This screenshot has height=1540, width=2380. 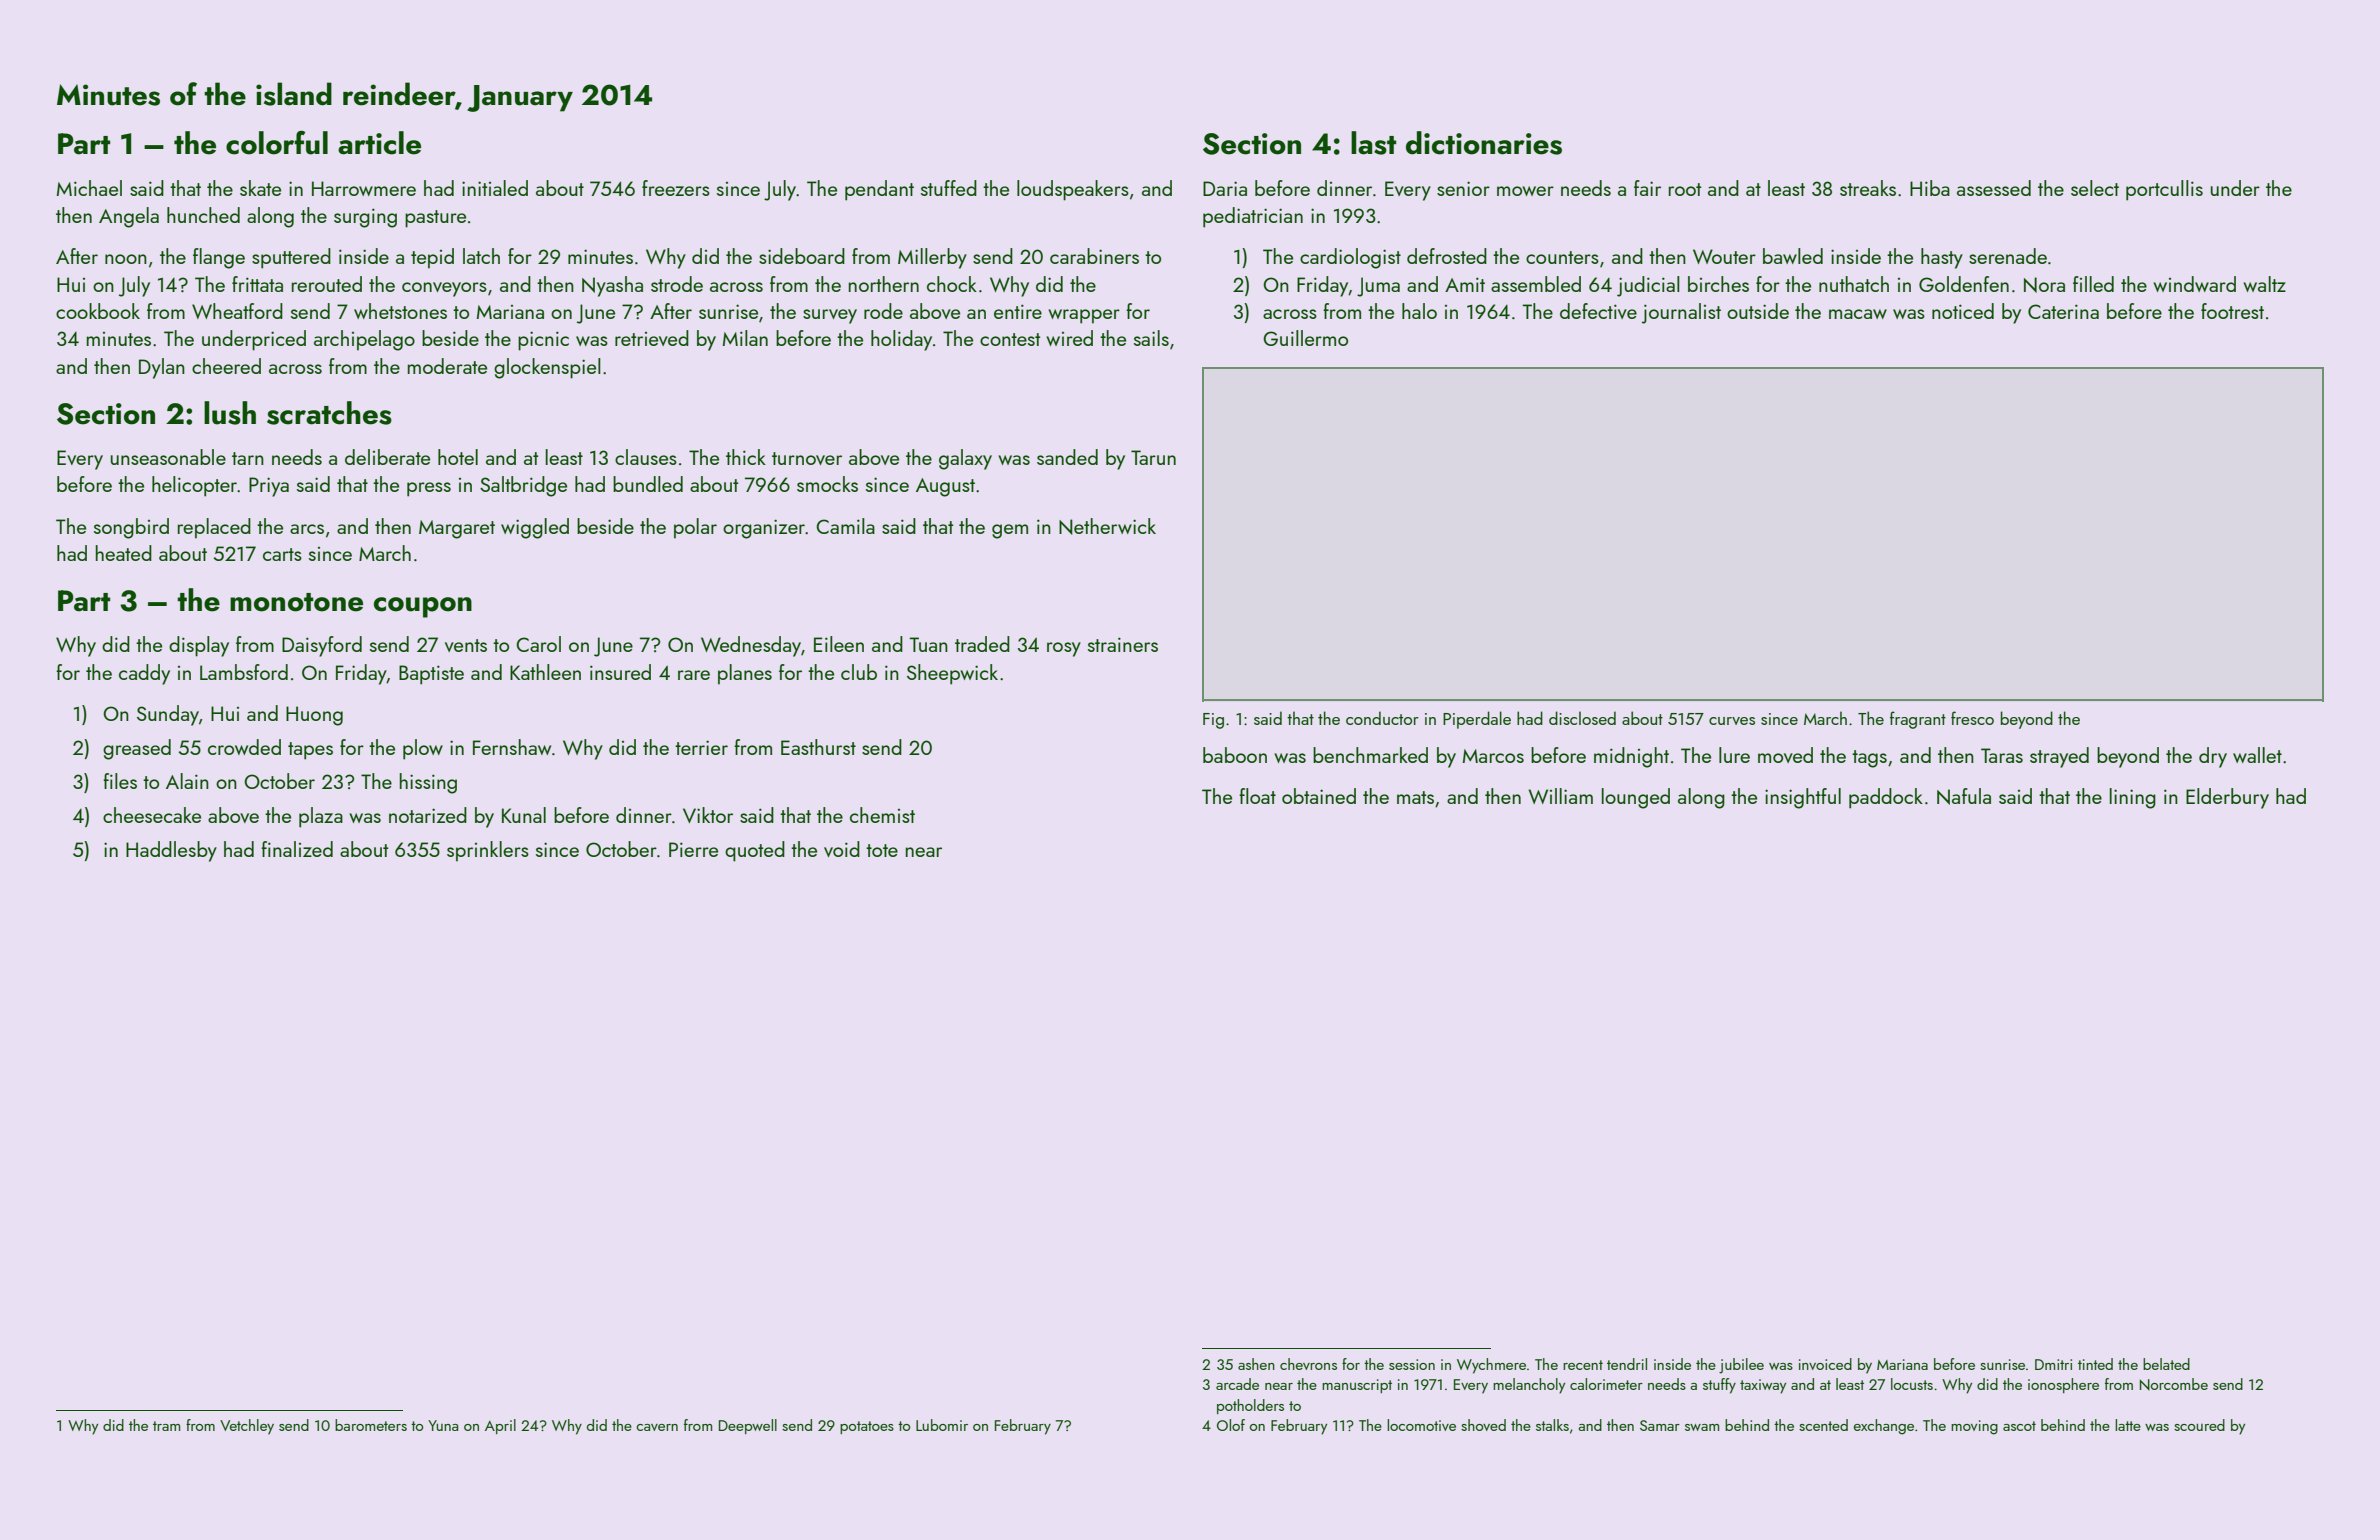 I want to click on cardiologist, so click(x=1350, y=258).
